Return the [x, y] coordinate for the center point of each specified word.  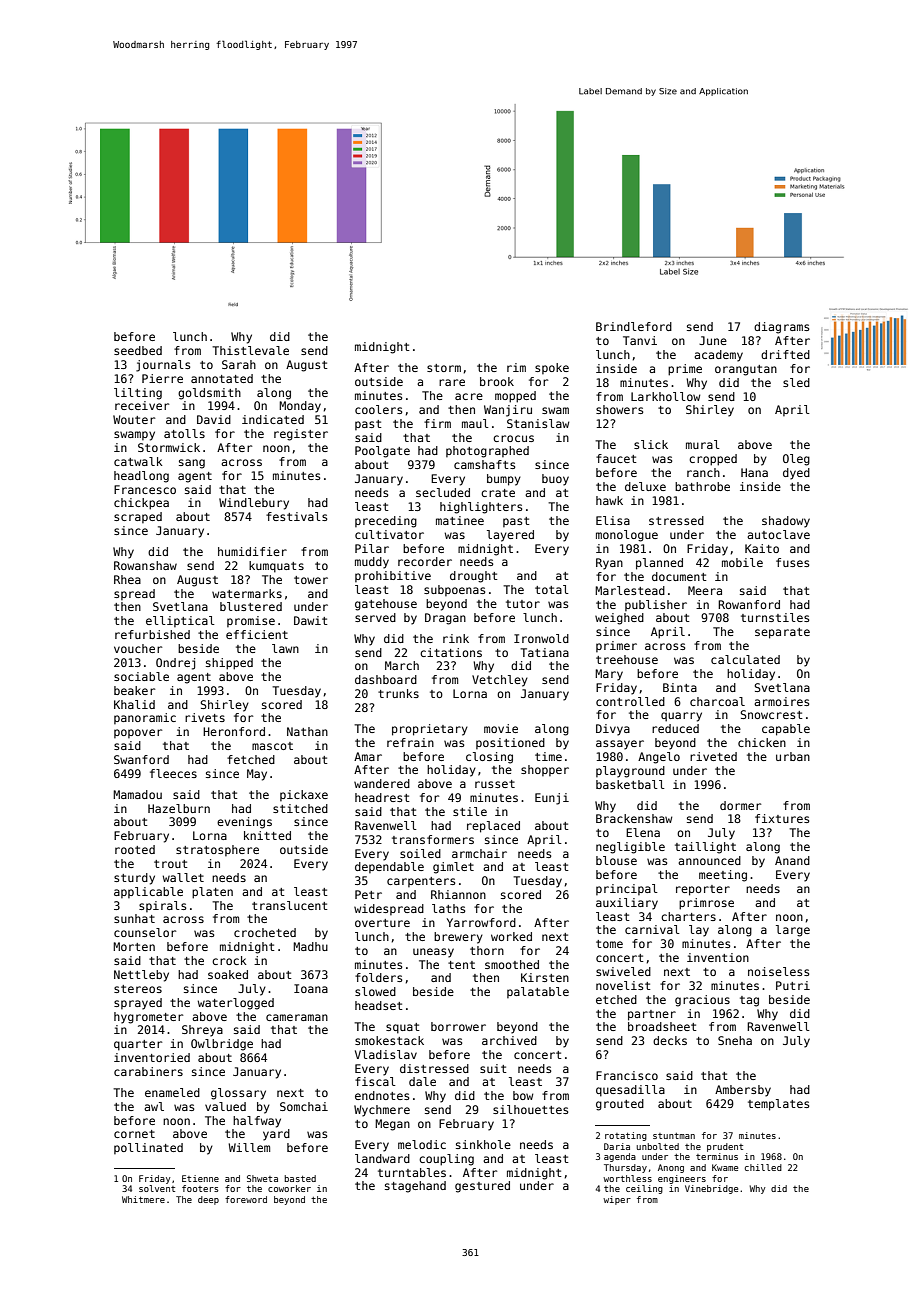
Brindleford [634, 326]
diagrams [781, 328]
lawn [285, 648]
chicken [762, 742]
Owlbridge [222, 1045]
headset [379, 1005]
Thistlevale [250, 350]
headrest [382, 797]
